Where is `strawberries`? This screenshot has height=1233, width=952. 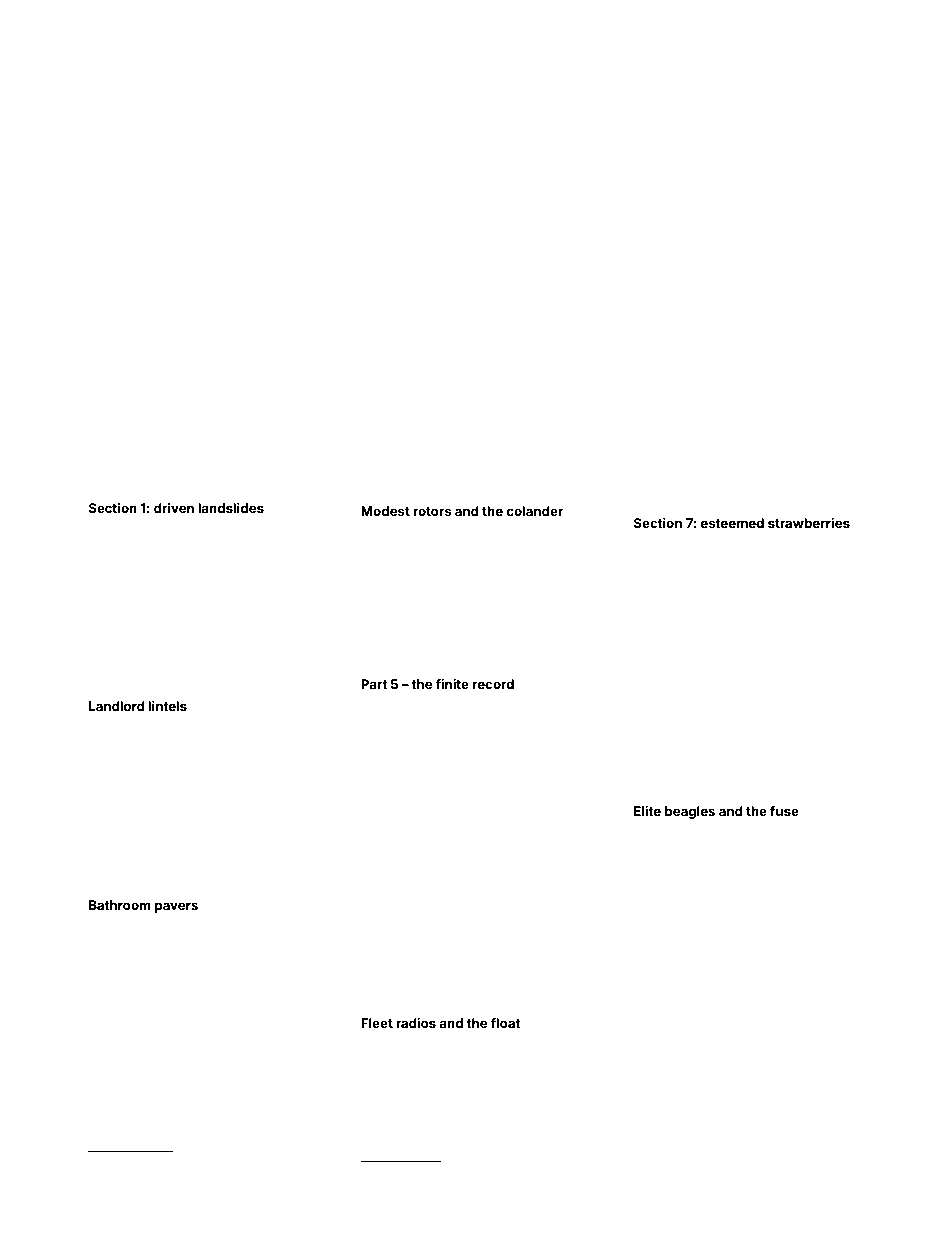 strawberries is located at coordinates (809, 523).
